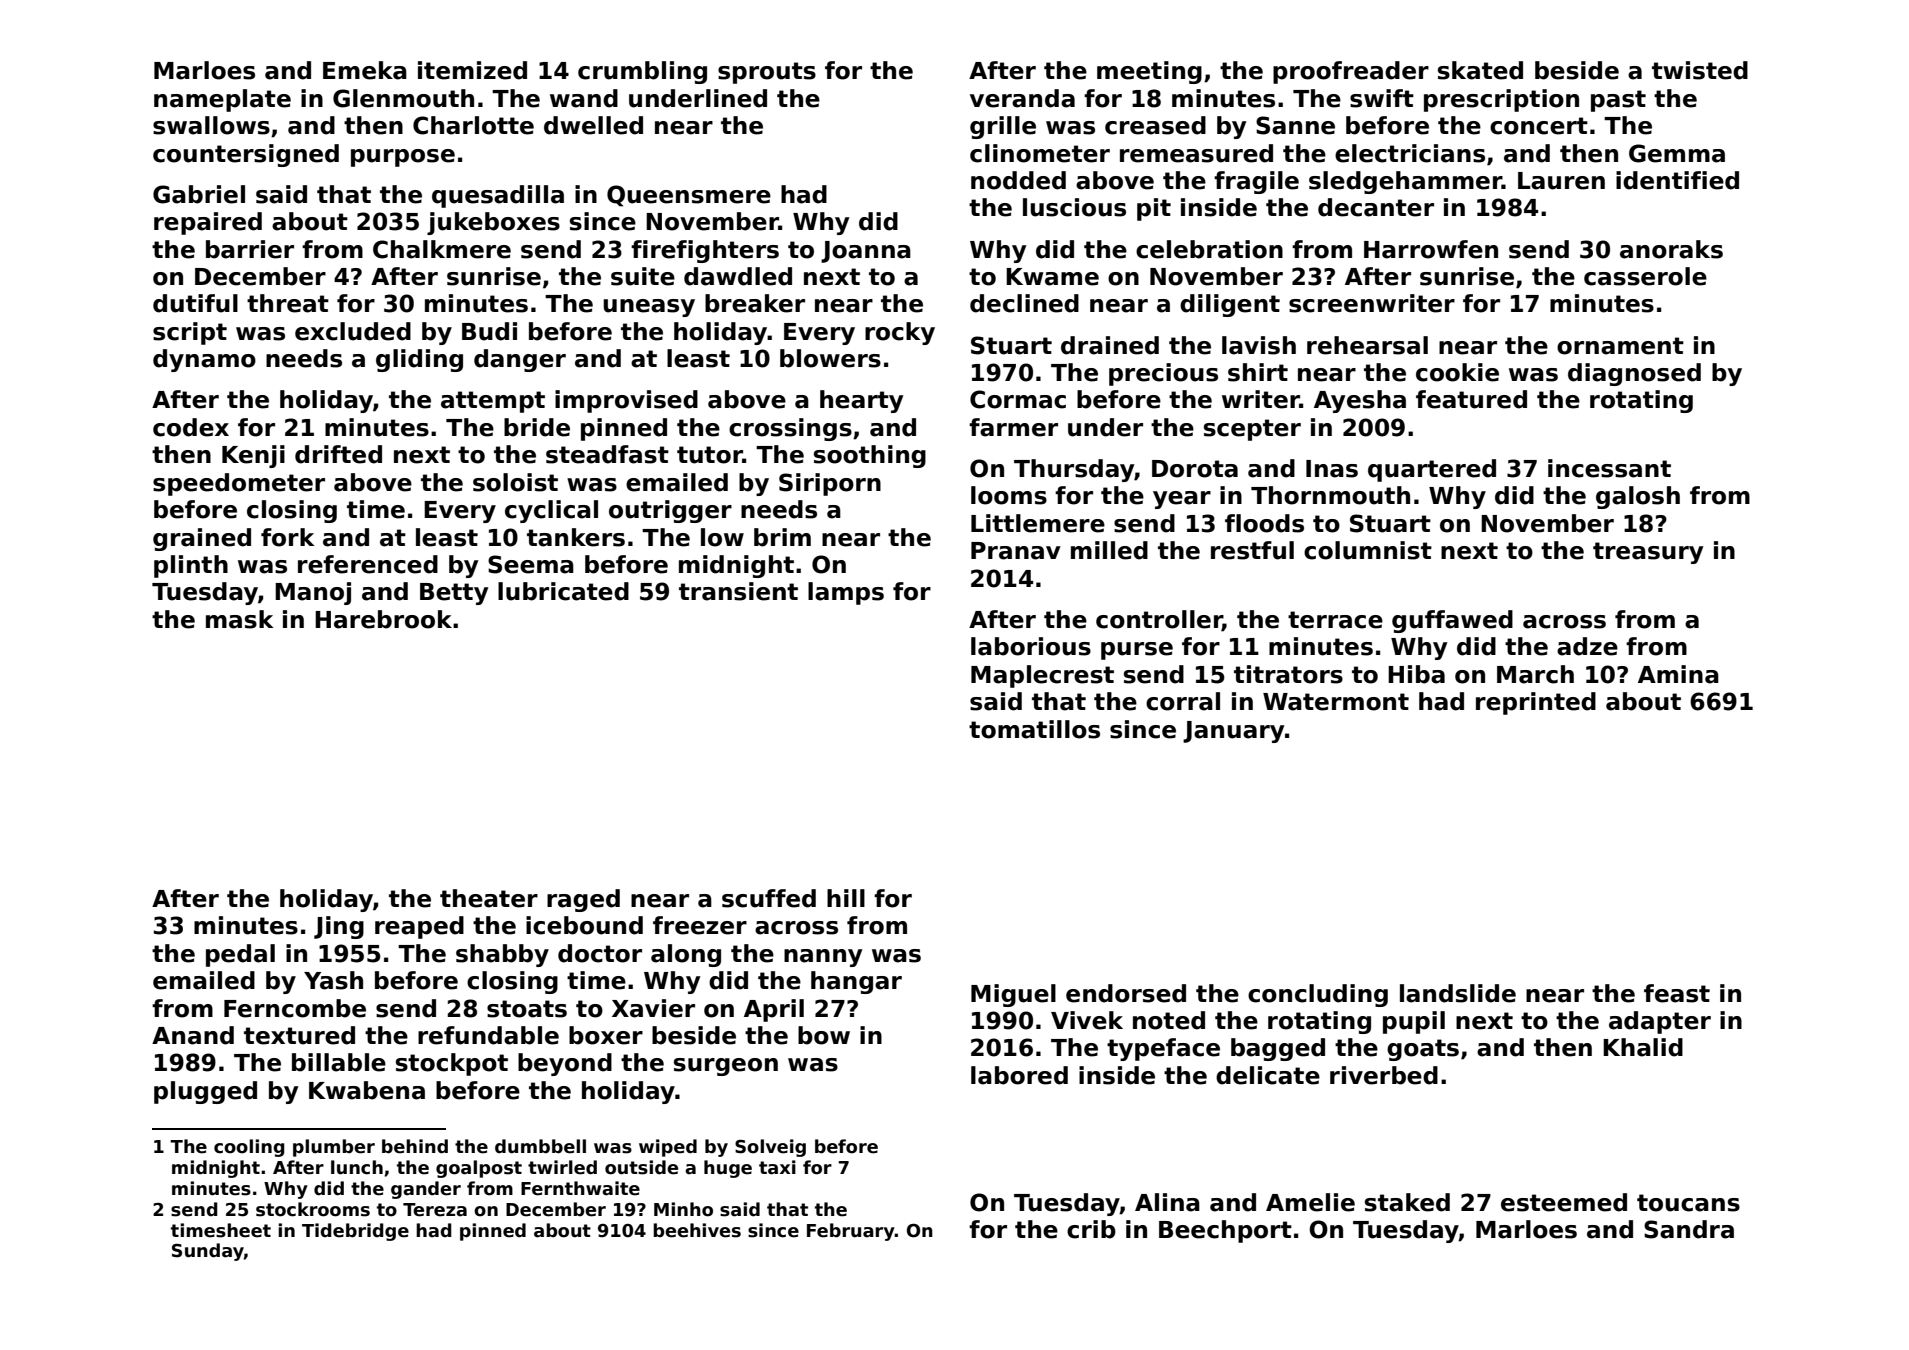  Describe the element at coordinates (489, 898) in the page. I see `theater` at that location.
